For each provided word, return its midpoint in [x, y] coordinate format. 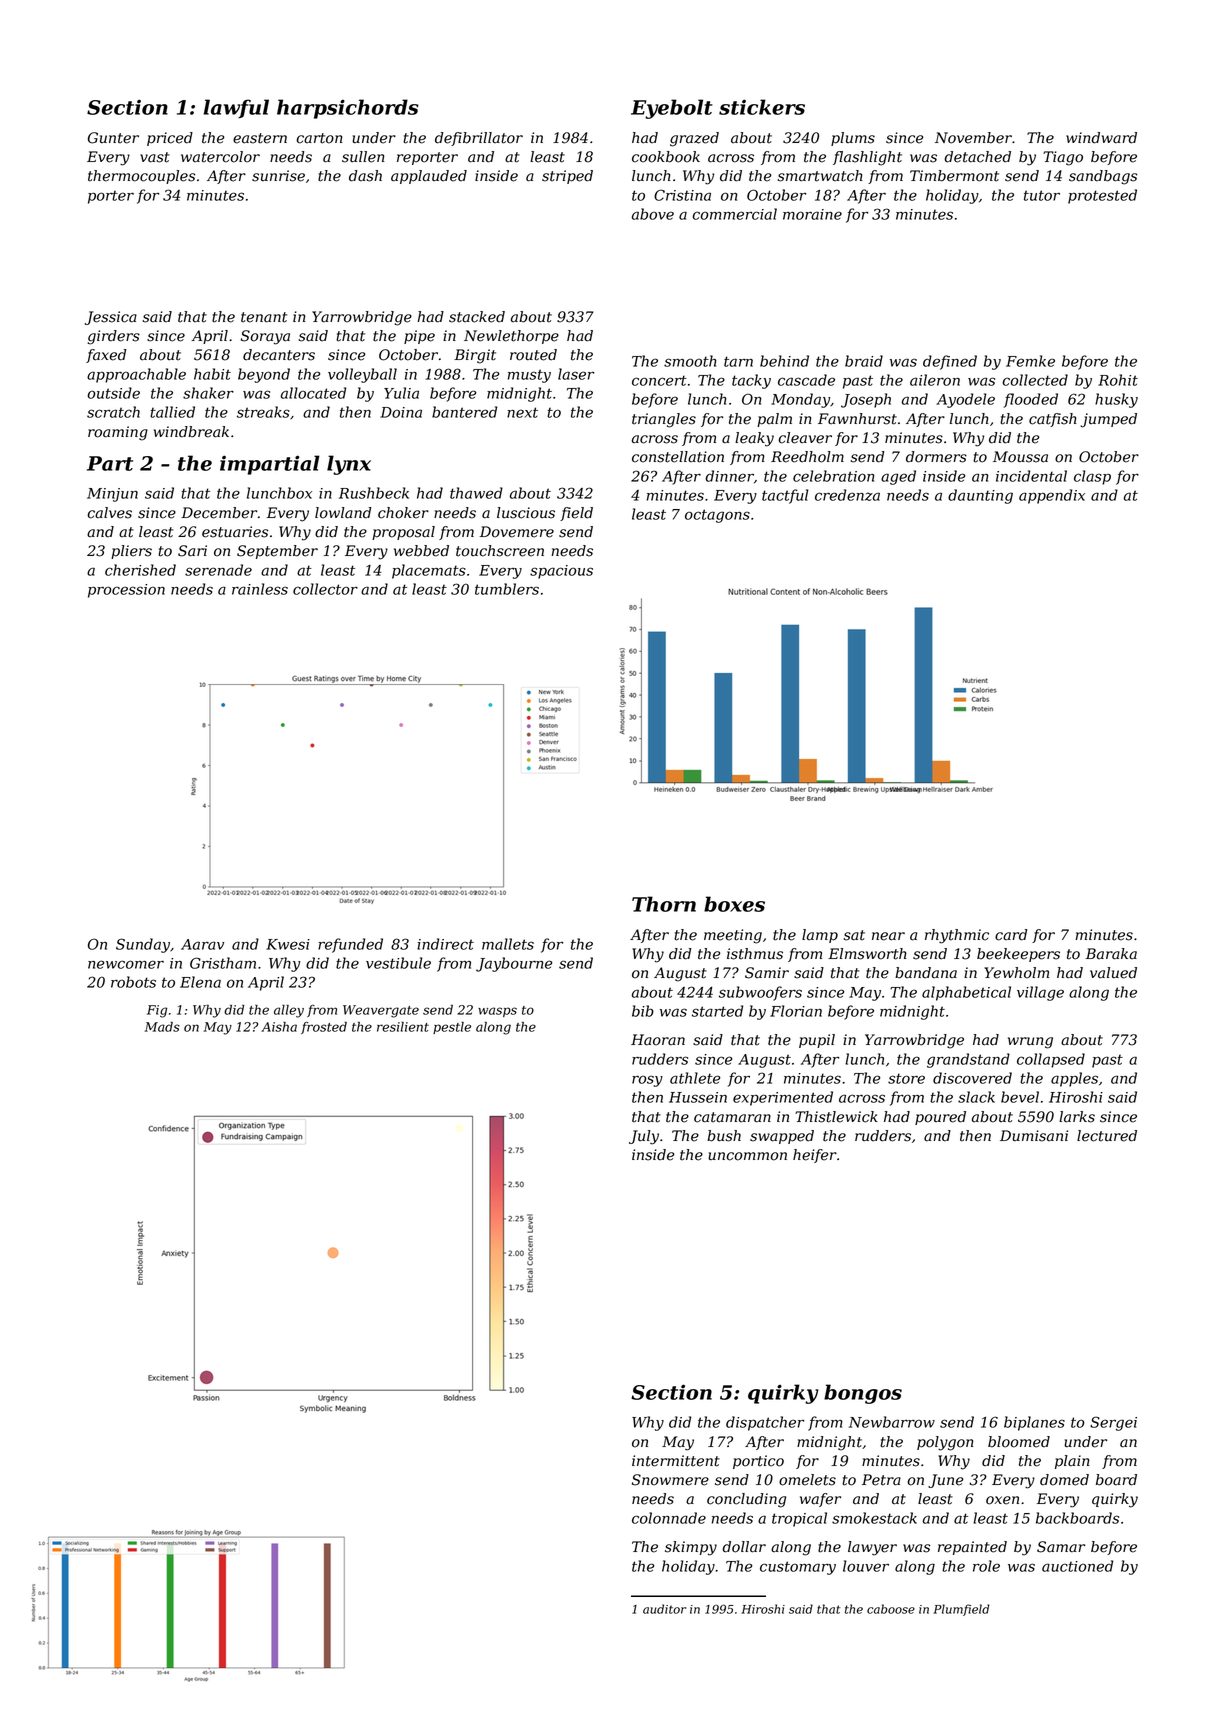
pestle [452, 1028]
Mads [162, 1027]
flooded [1031, 400]
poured [940, 1118]
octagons [717, 516]
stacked [477, 317]
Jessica [111, 318]
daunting [980, 496]
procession [126, 591]
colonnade [669, 1518]
